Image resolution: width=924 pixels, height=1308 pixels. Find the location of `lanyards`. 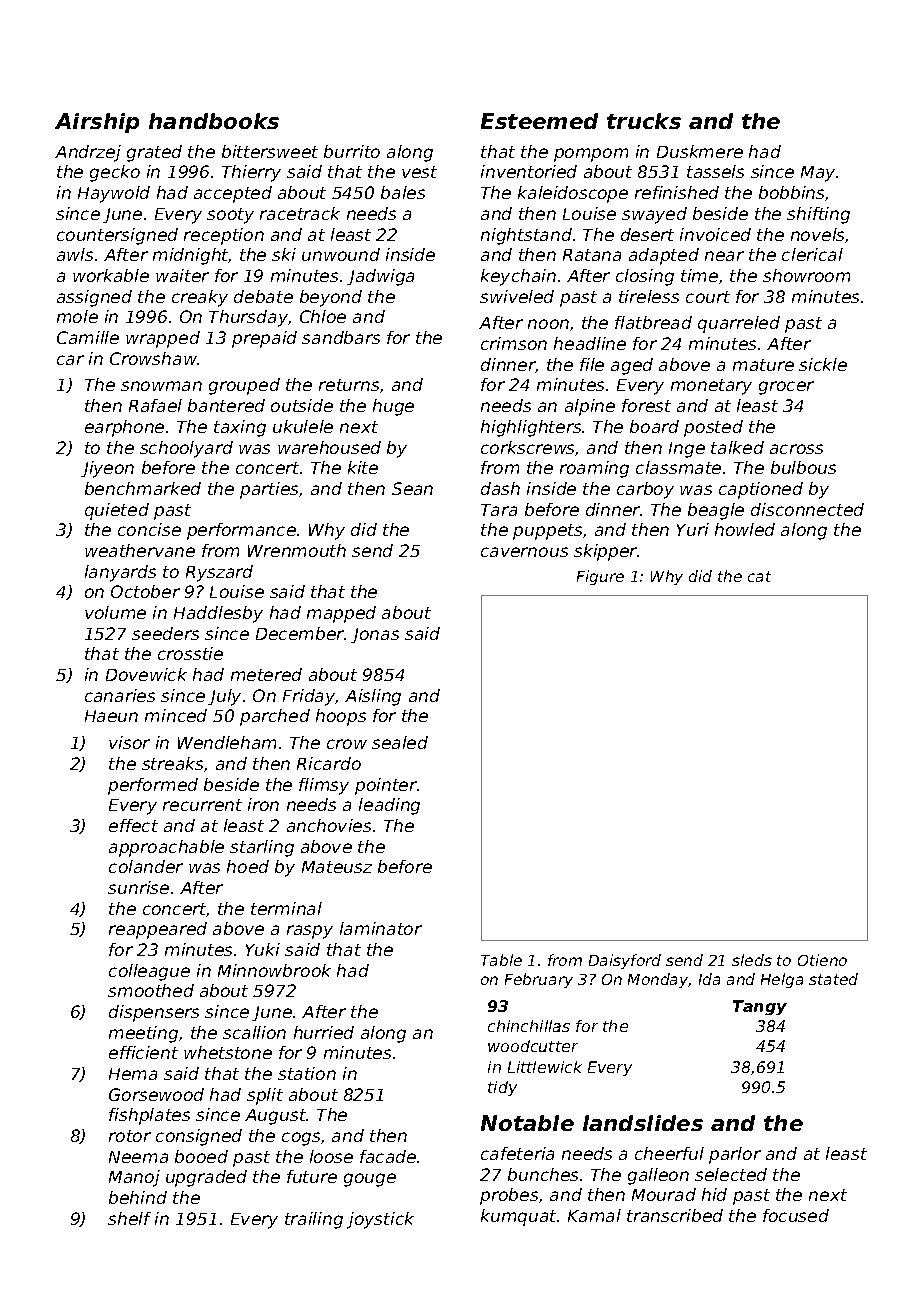

lanyards is located at coordinates (120, 573).
